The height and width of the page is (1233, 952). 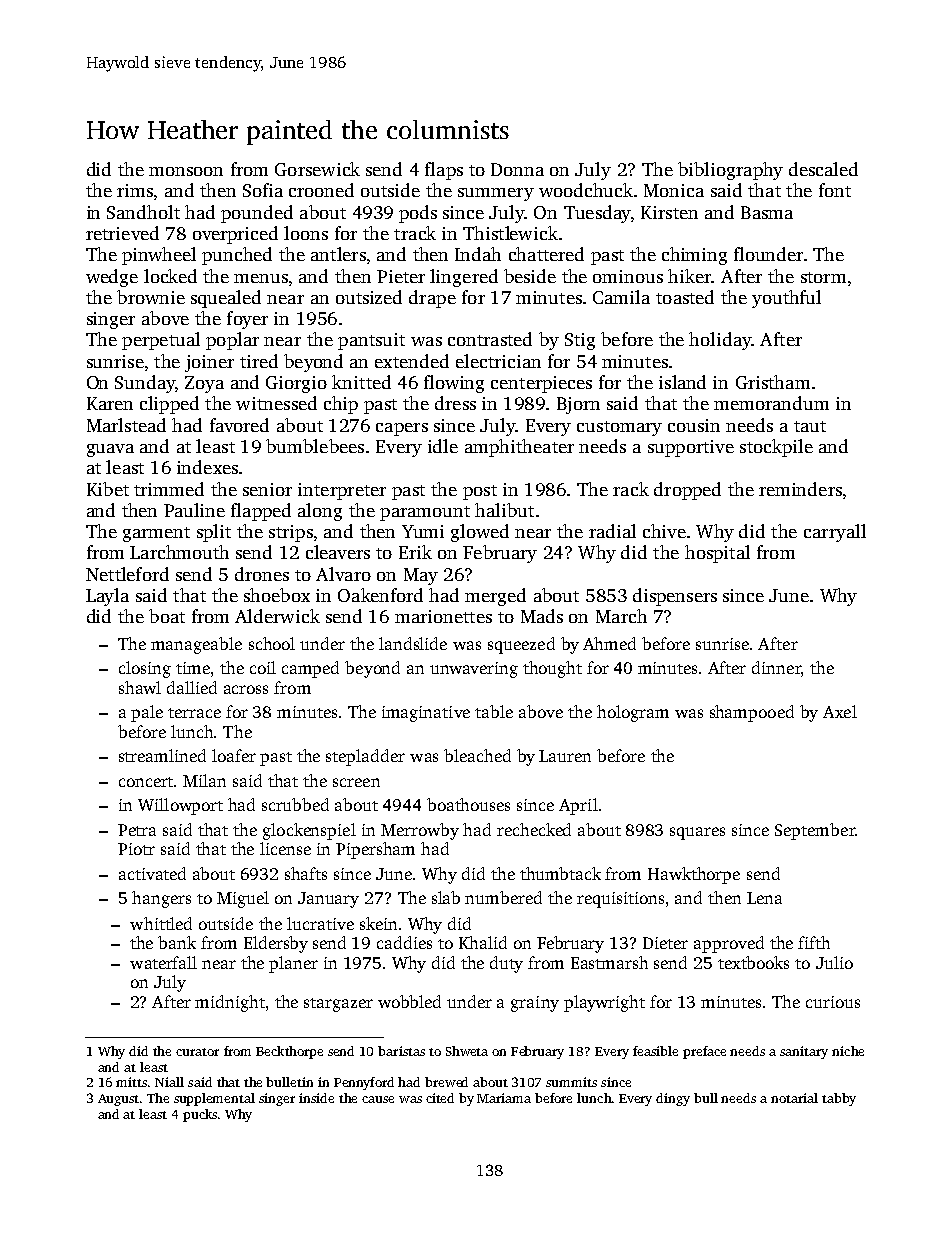 I want to click on April, so click(x=578, y=806).
